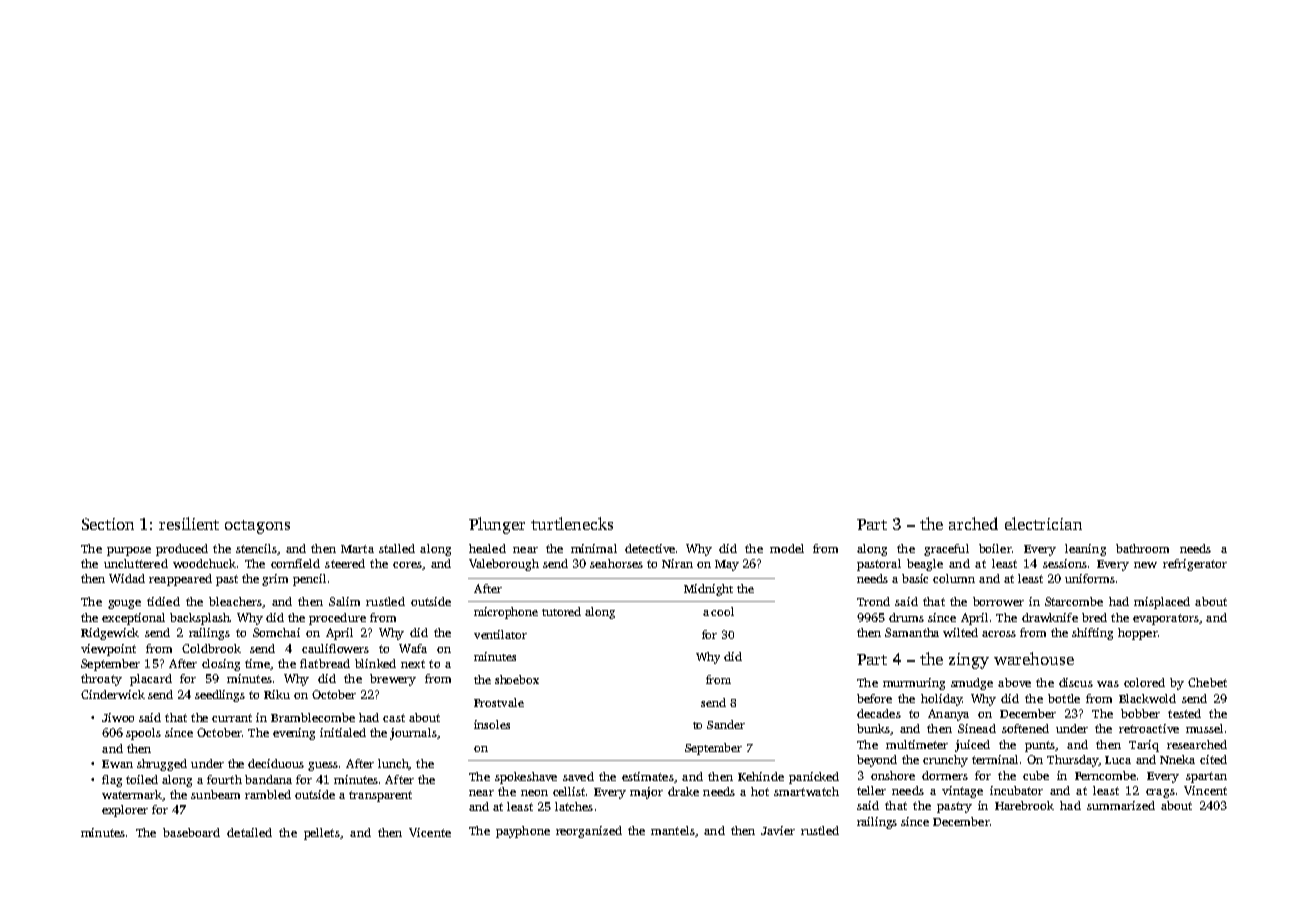  I want to click on procedure, so click(337, 619).
